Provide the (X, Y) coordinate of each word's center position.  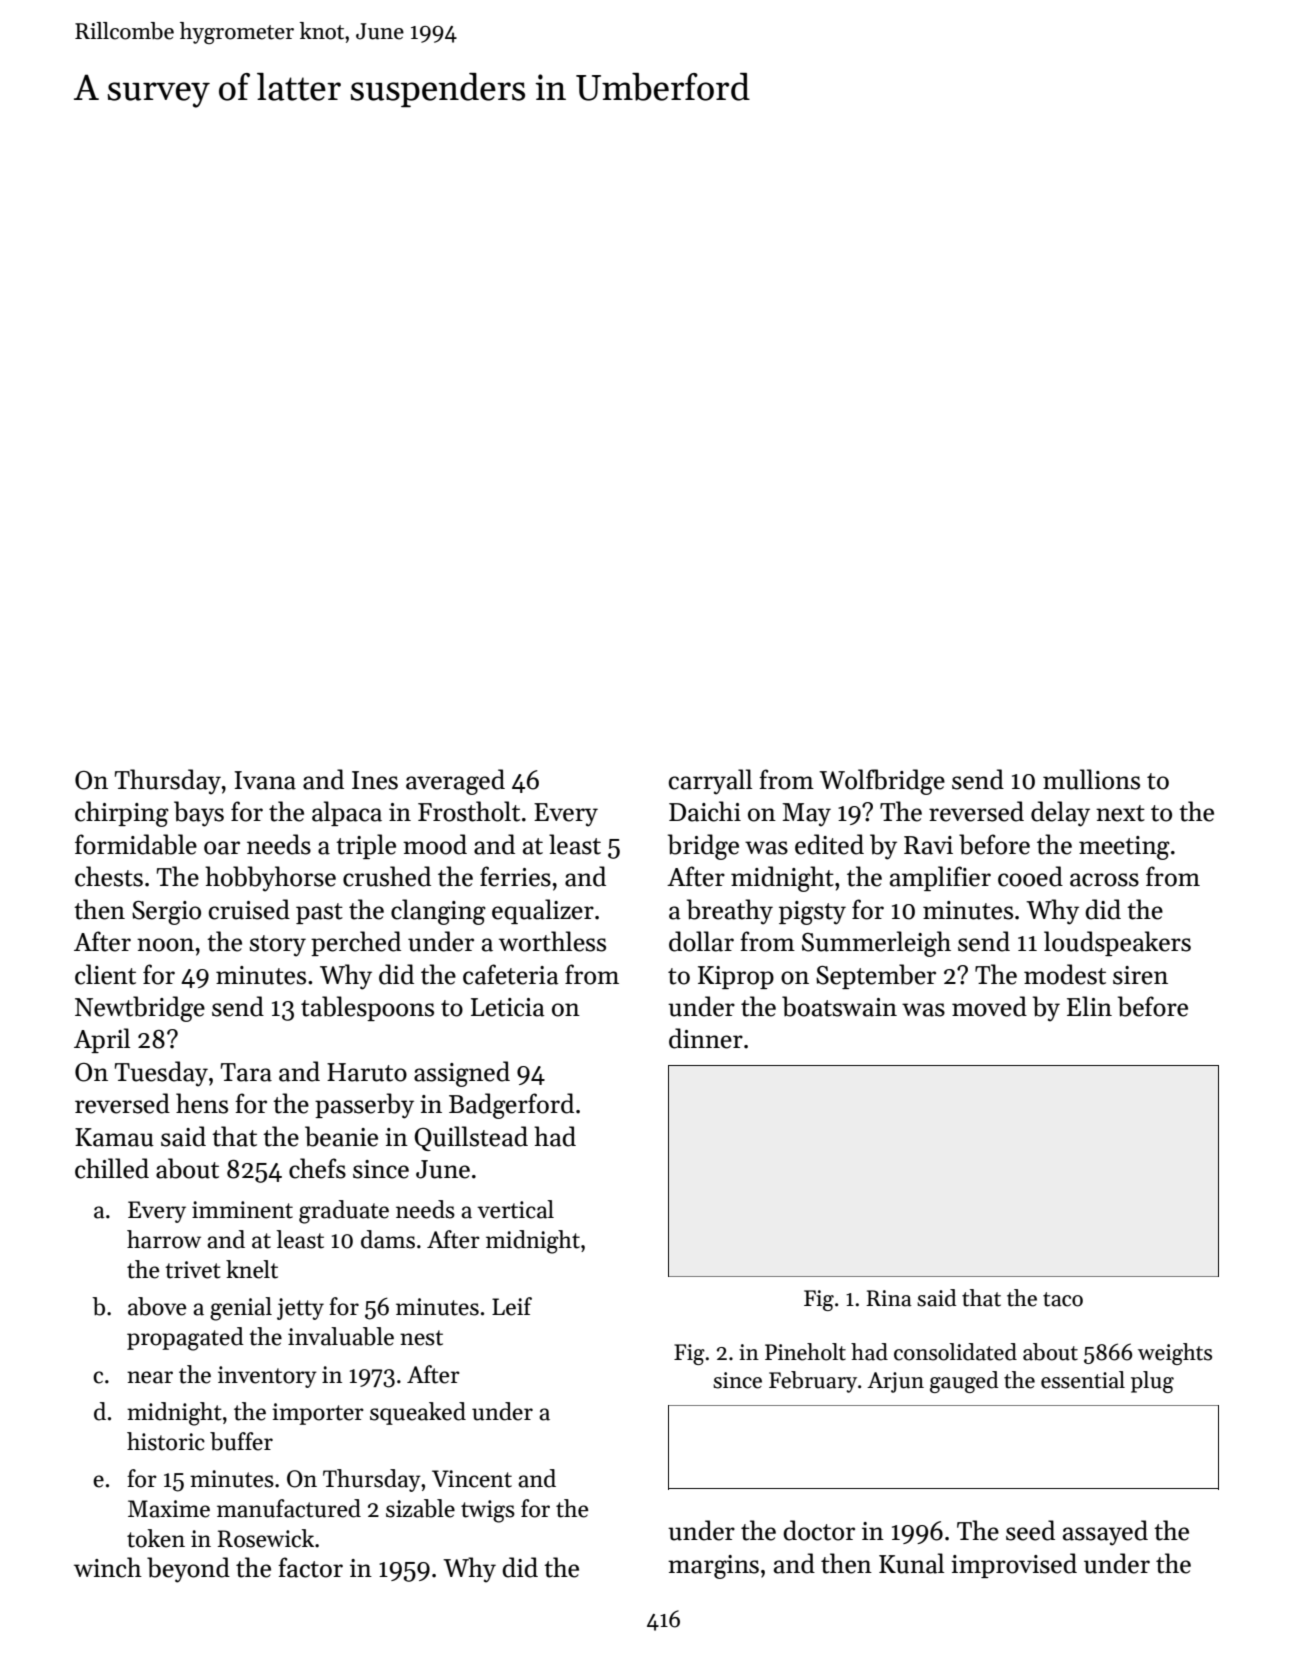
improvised (1014, 1565)
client (105, 974)
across (1104, 880)
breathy (730, 912)
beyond (188, 1570)
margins (713, 1567)
